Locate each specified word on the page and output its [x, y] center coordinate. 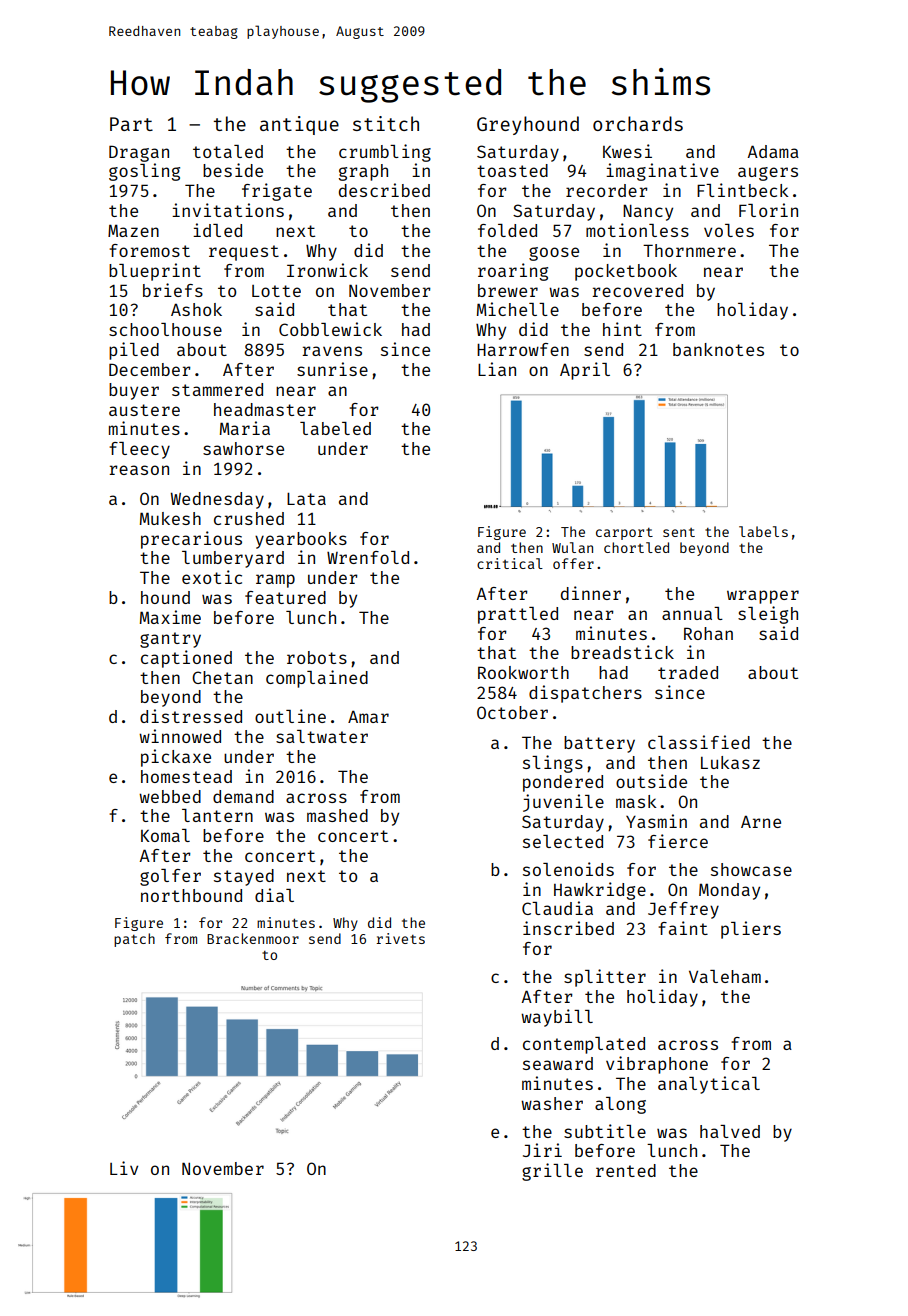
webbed [170, 796]
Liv [124, 1168]
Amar [368, 716]
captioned [186, 659]
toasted [512, 170]
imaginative [662, 172]
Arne [761, 822]
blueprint [155, 272]
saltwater [322, 736]
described [384, 190]
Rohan [708, 633]
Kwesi [627, 151]
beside [233, 170]
